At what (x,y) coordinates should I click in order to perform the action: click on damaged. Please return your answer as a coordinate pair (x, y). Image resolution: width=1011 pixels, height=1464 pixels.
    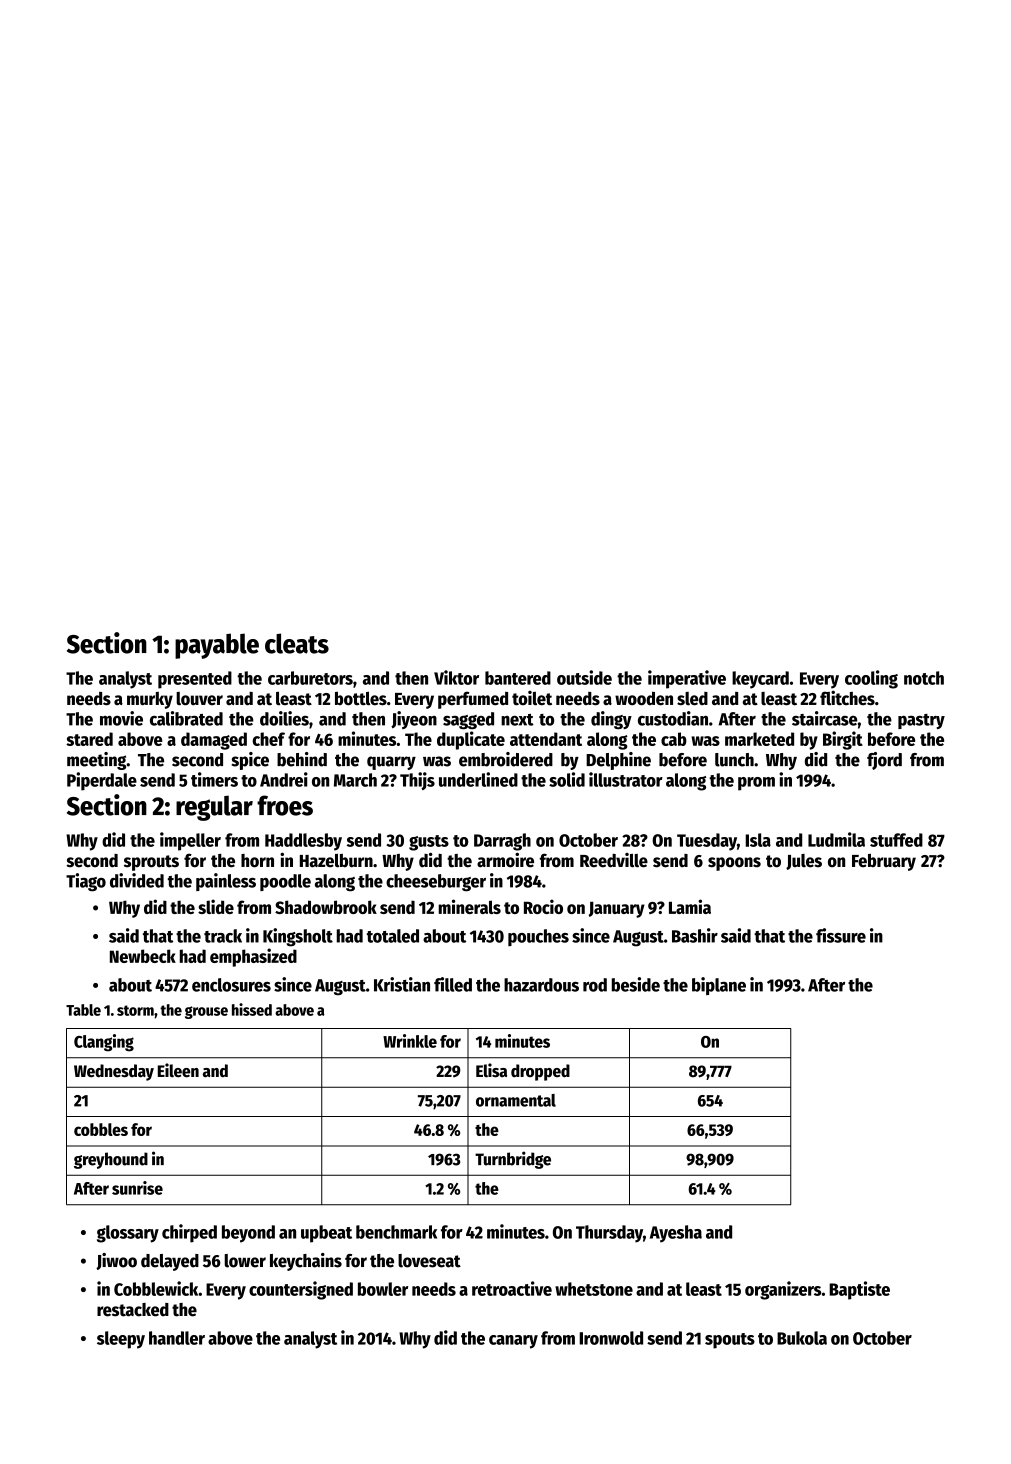
    Looking at the image, I should click on (214, 741).
